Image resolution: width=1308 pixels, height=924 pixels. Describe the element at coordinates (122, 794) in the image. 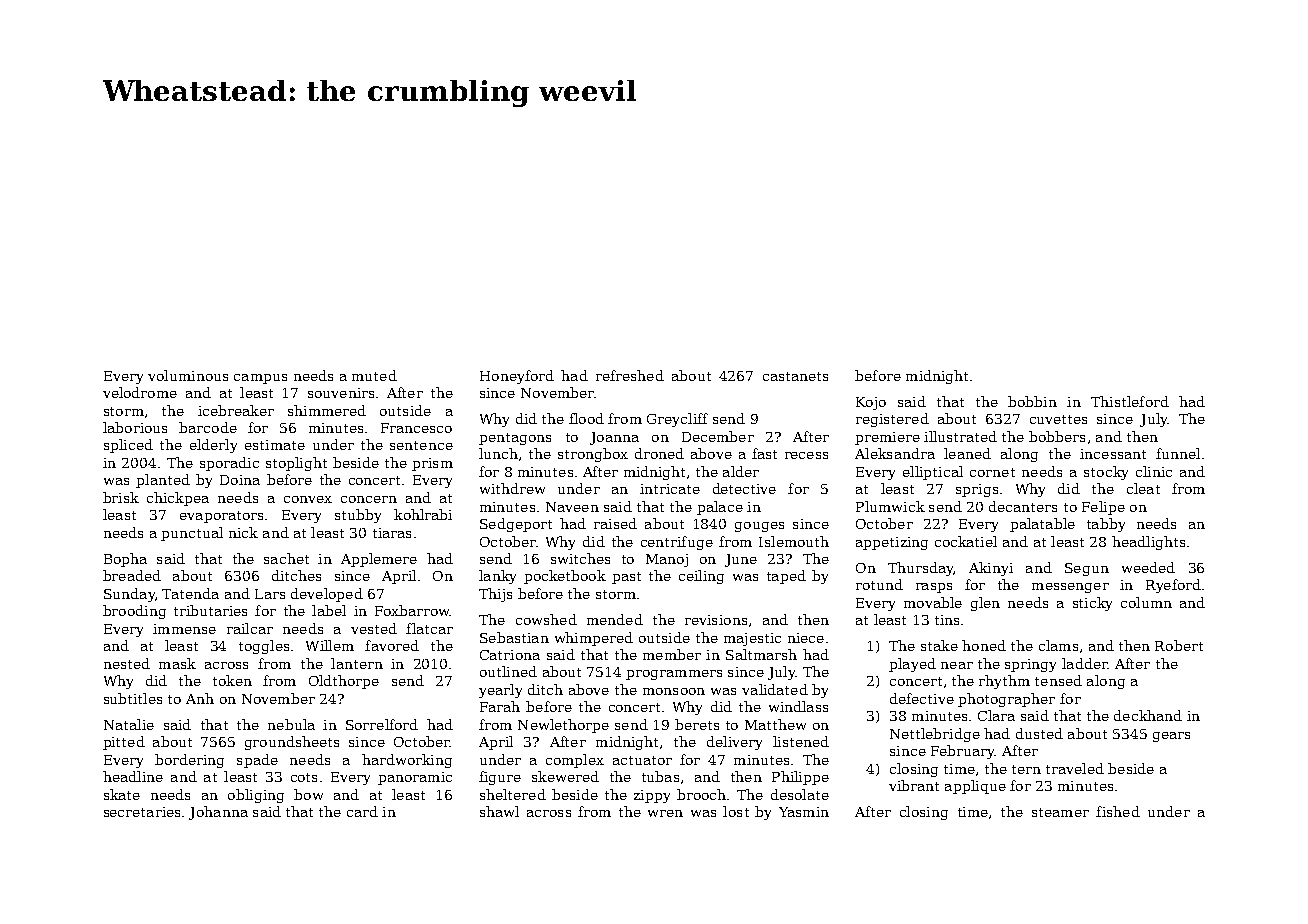

I see `skate` at that location.
